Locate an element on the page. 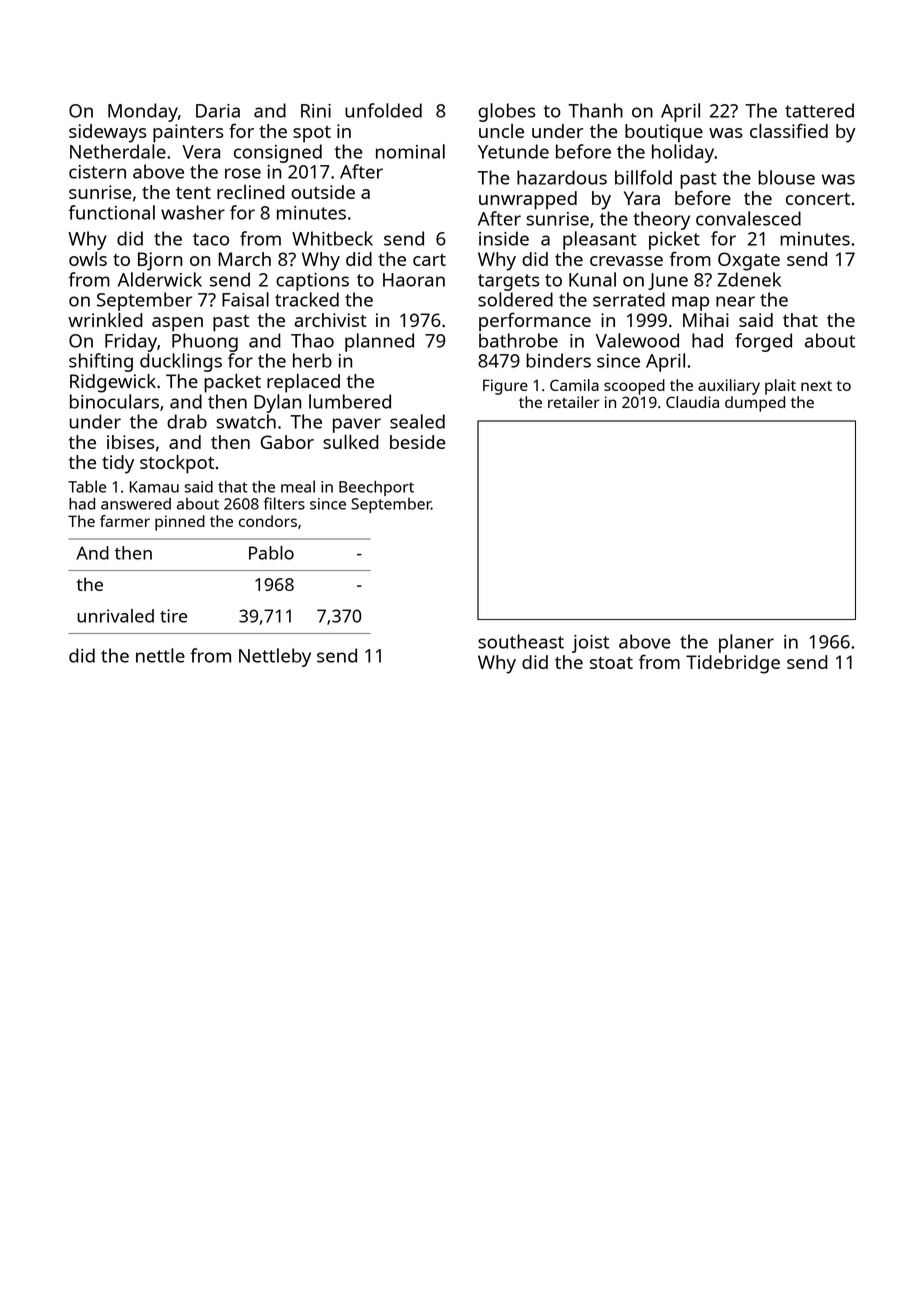 This page has height=1308, width=924. binders is located at coordinates (558, 360).
